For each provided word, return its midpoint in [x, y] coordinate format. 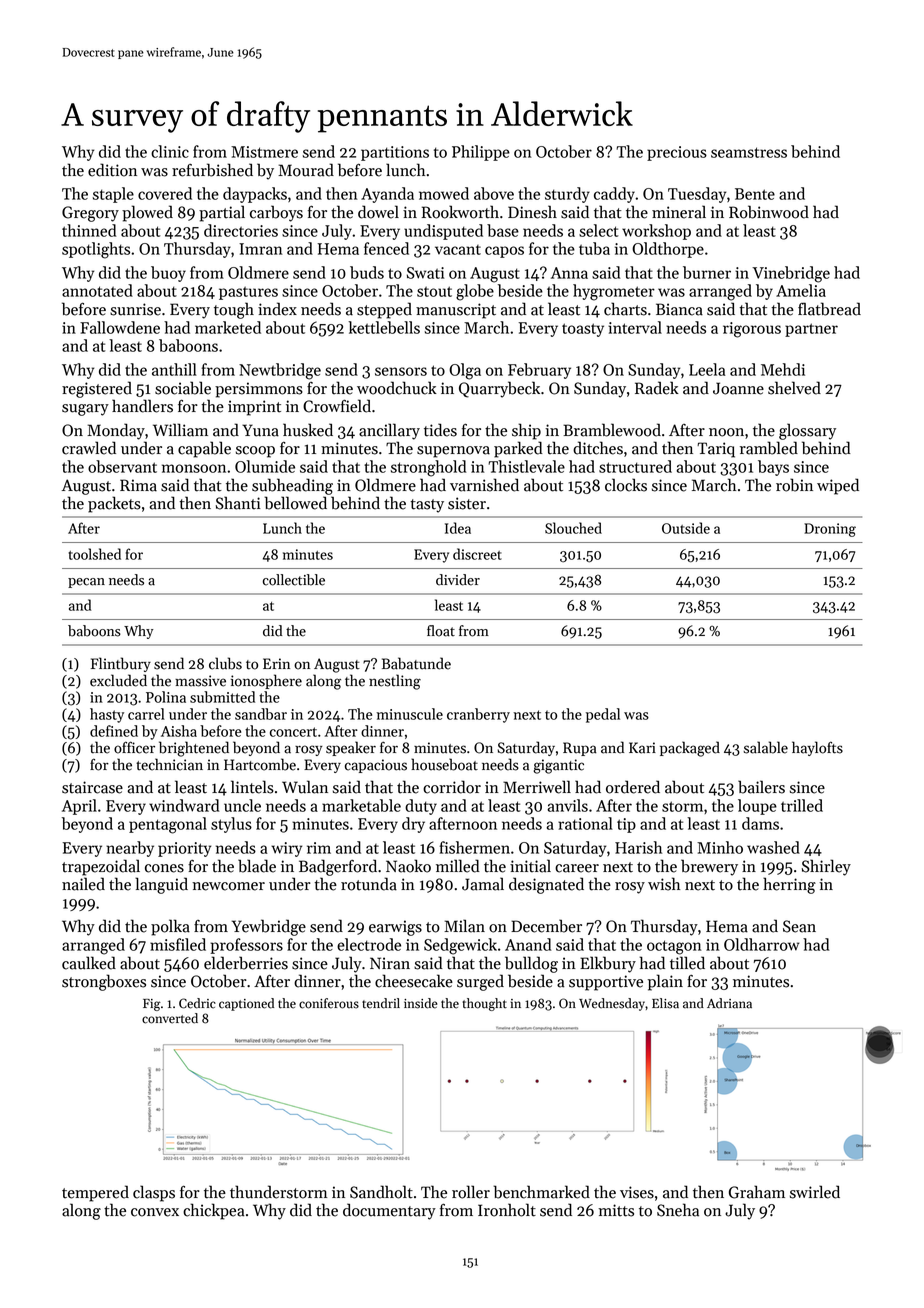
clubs [225, 663]
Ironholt [507, 1210]
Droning [830, 530]
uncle [242, 805]
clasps [154, 1193]
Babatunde [416, 663]
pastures [248, 293]
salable [765, 747]
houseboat [444, 764]
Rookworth [460, 212]
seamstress [749, 152]
